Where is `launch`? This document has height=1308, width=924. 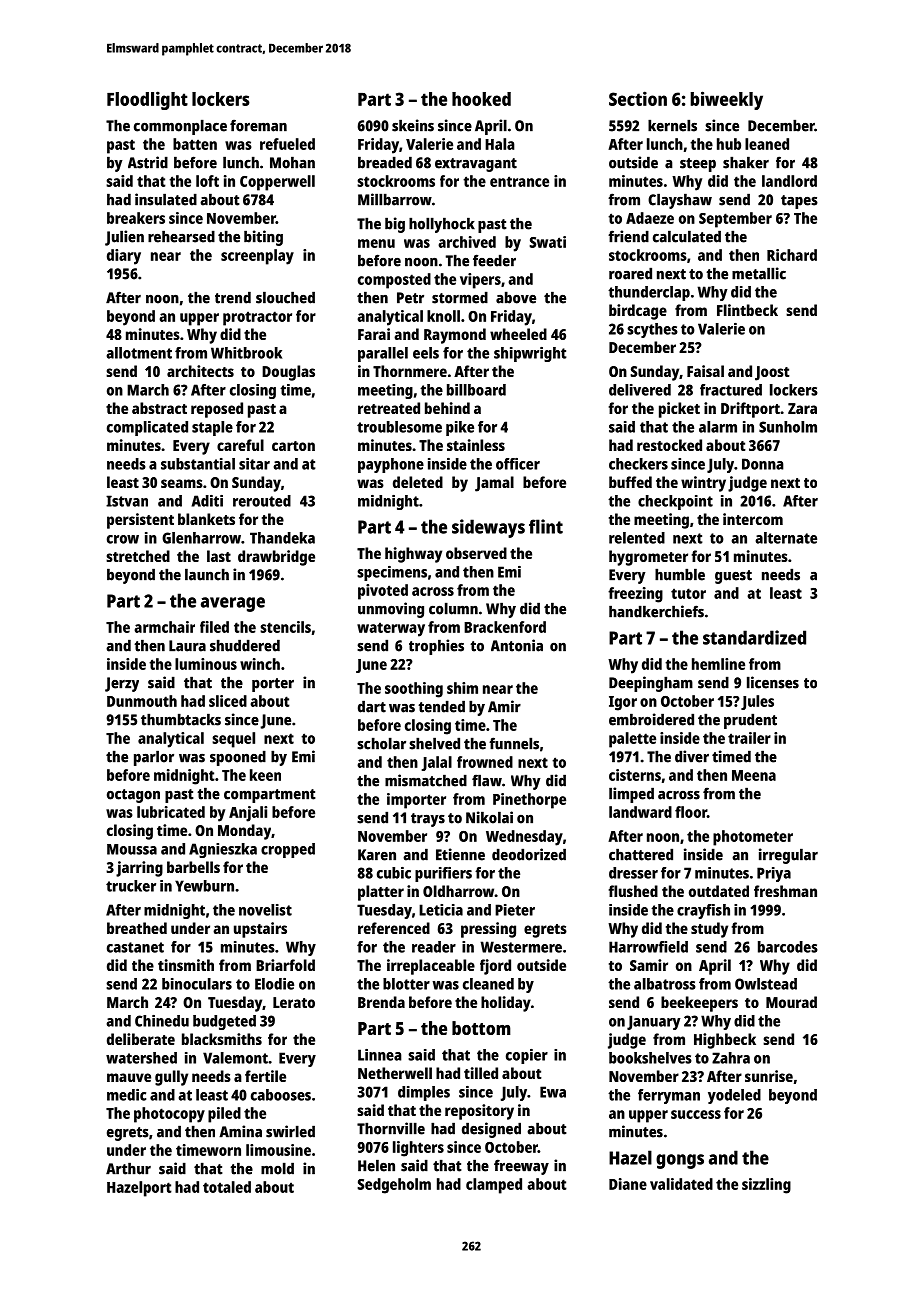 launch is located at coordinates (207, 574).
